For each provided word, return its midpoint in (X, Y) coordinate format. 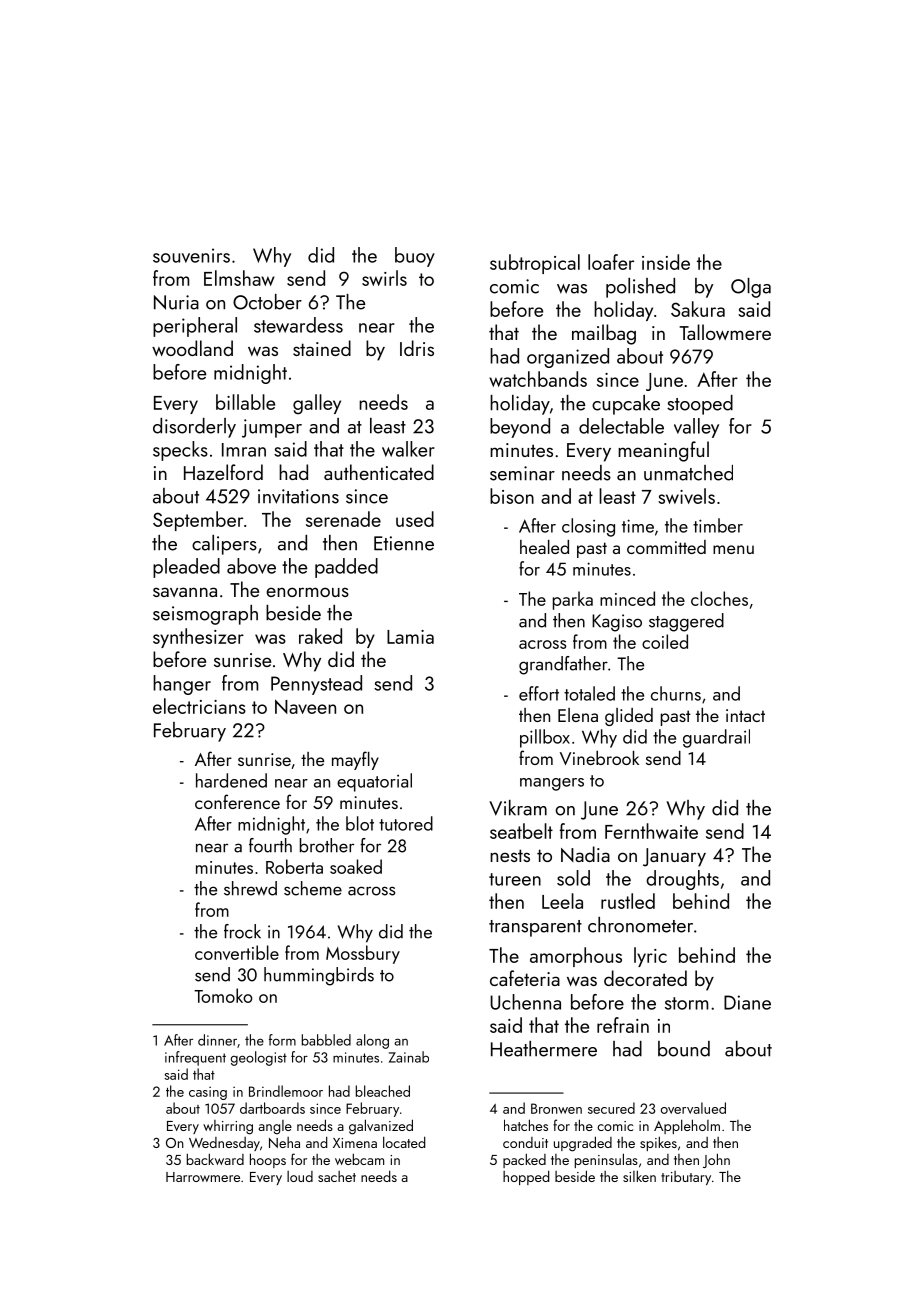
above (251, 566)
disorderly (194, 428)
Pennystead (316, 685)
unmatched (688, 473)
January (674, 857)
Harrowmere (203, 1177)
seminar (522, 473)
